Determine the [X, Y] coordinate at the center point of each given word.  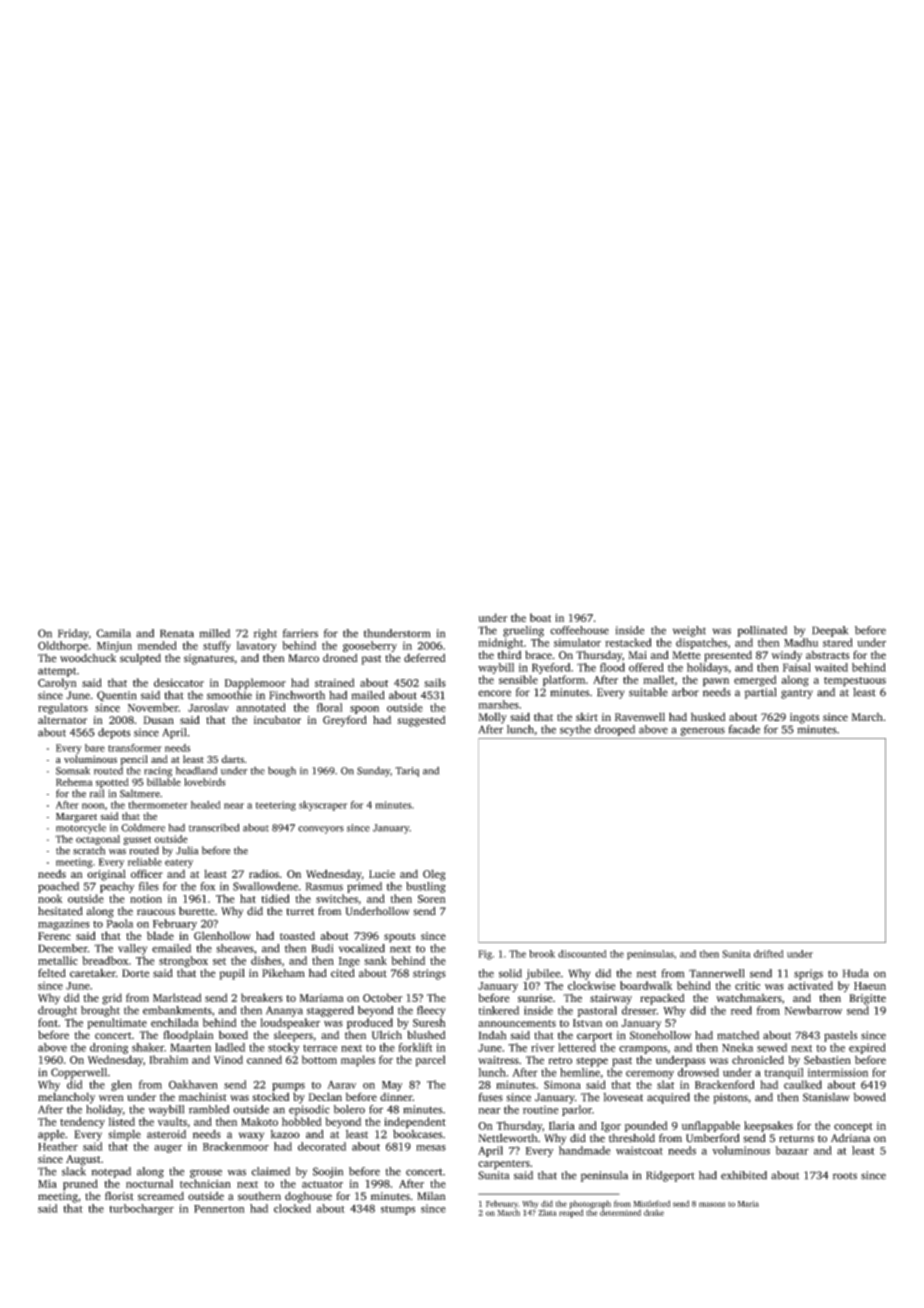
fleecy [431, 1011]
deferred [425, 657]
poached [58, 887]
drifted [769, 954]
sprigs [808, 974]
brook [542, 954]
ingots [804, 718]
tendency [82, 1122]
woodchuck [88, 658]
